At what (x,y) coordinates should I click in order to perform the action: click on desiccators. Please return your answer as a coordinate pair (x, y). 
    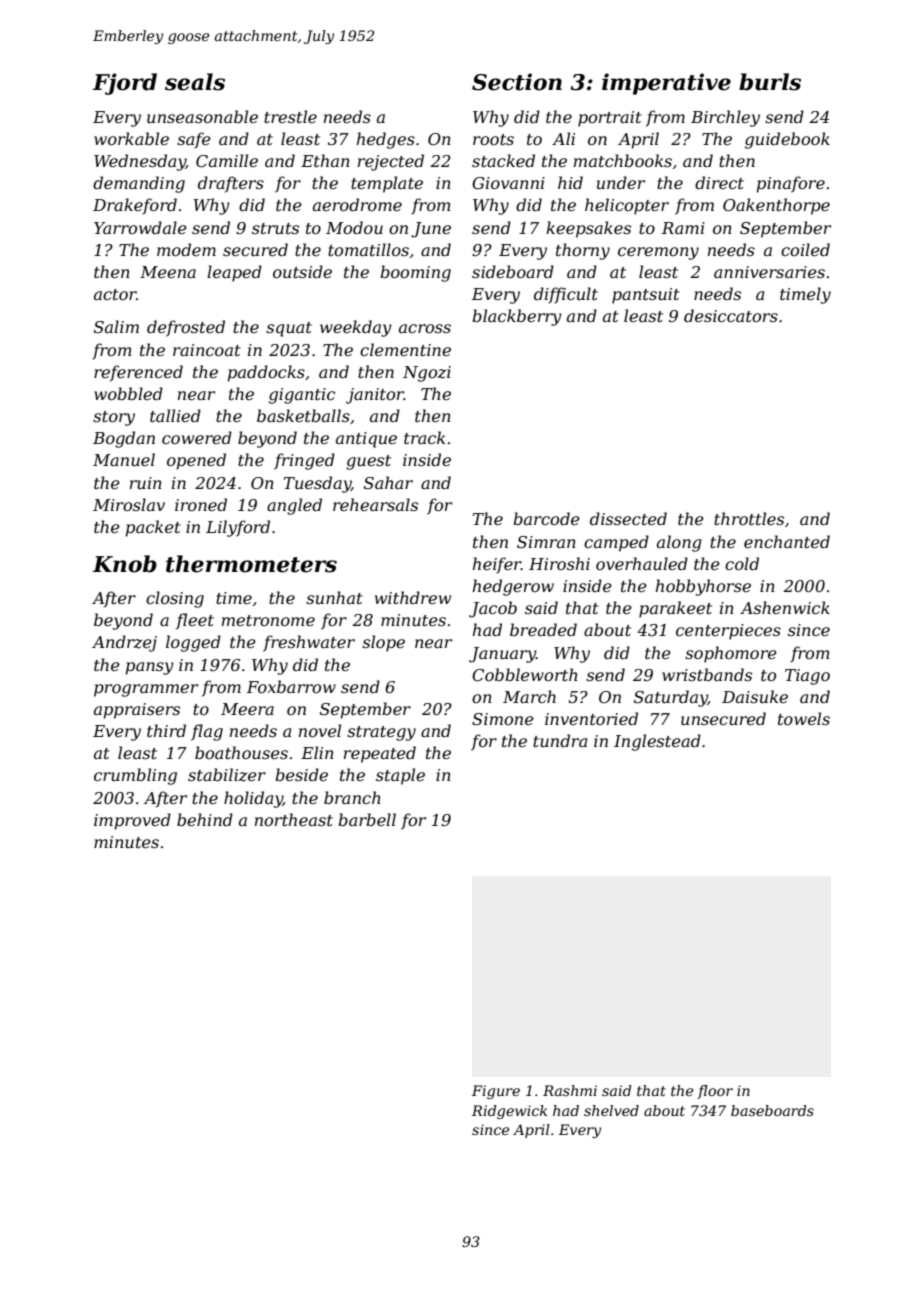
    Looking at the image, I should click on (731, 315).
